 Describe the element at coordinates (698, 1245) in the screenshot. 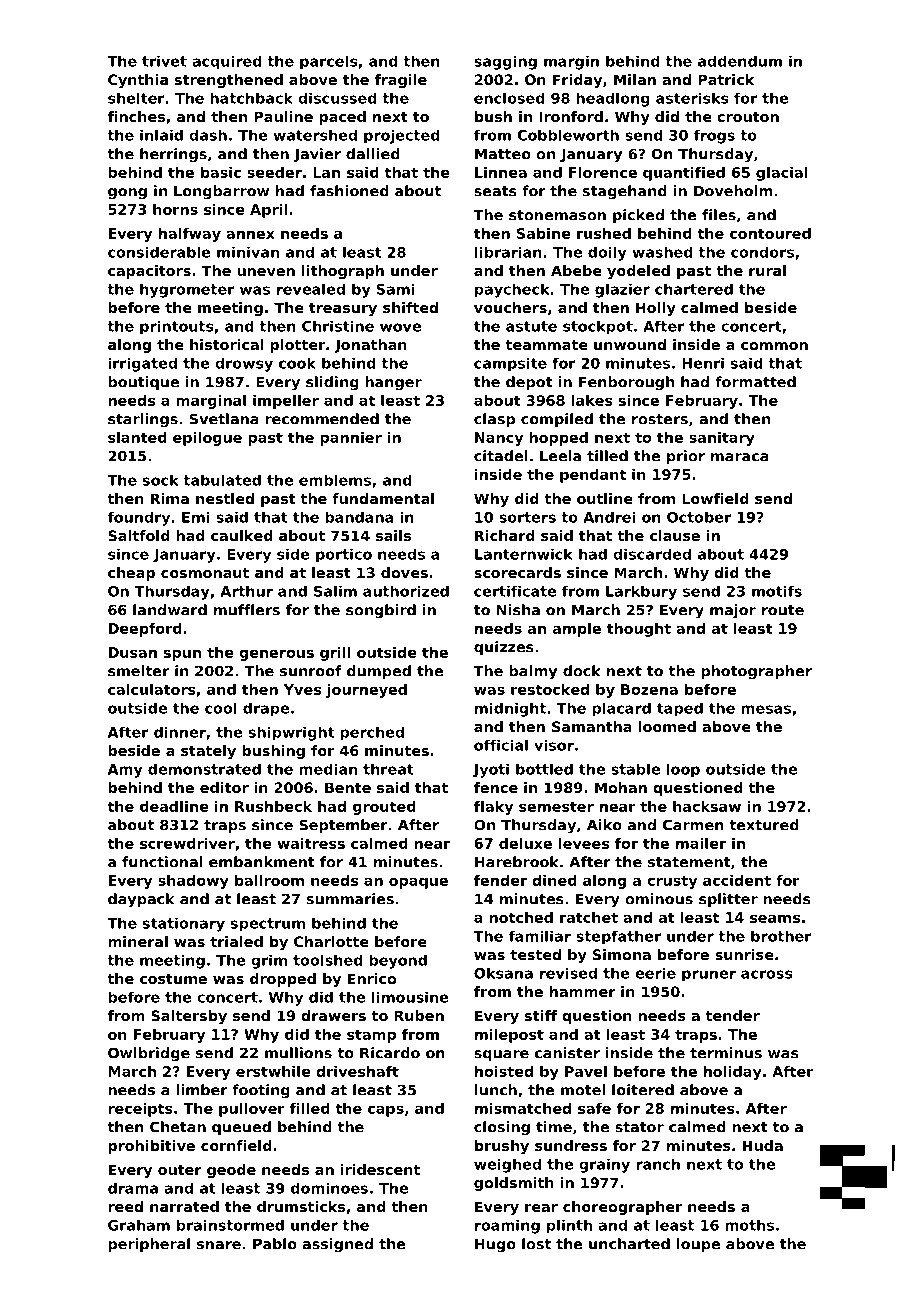

I see `loupe` at that location.
